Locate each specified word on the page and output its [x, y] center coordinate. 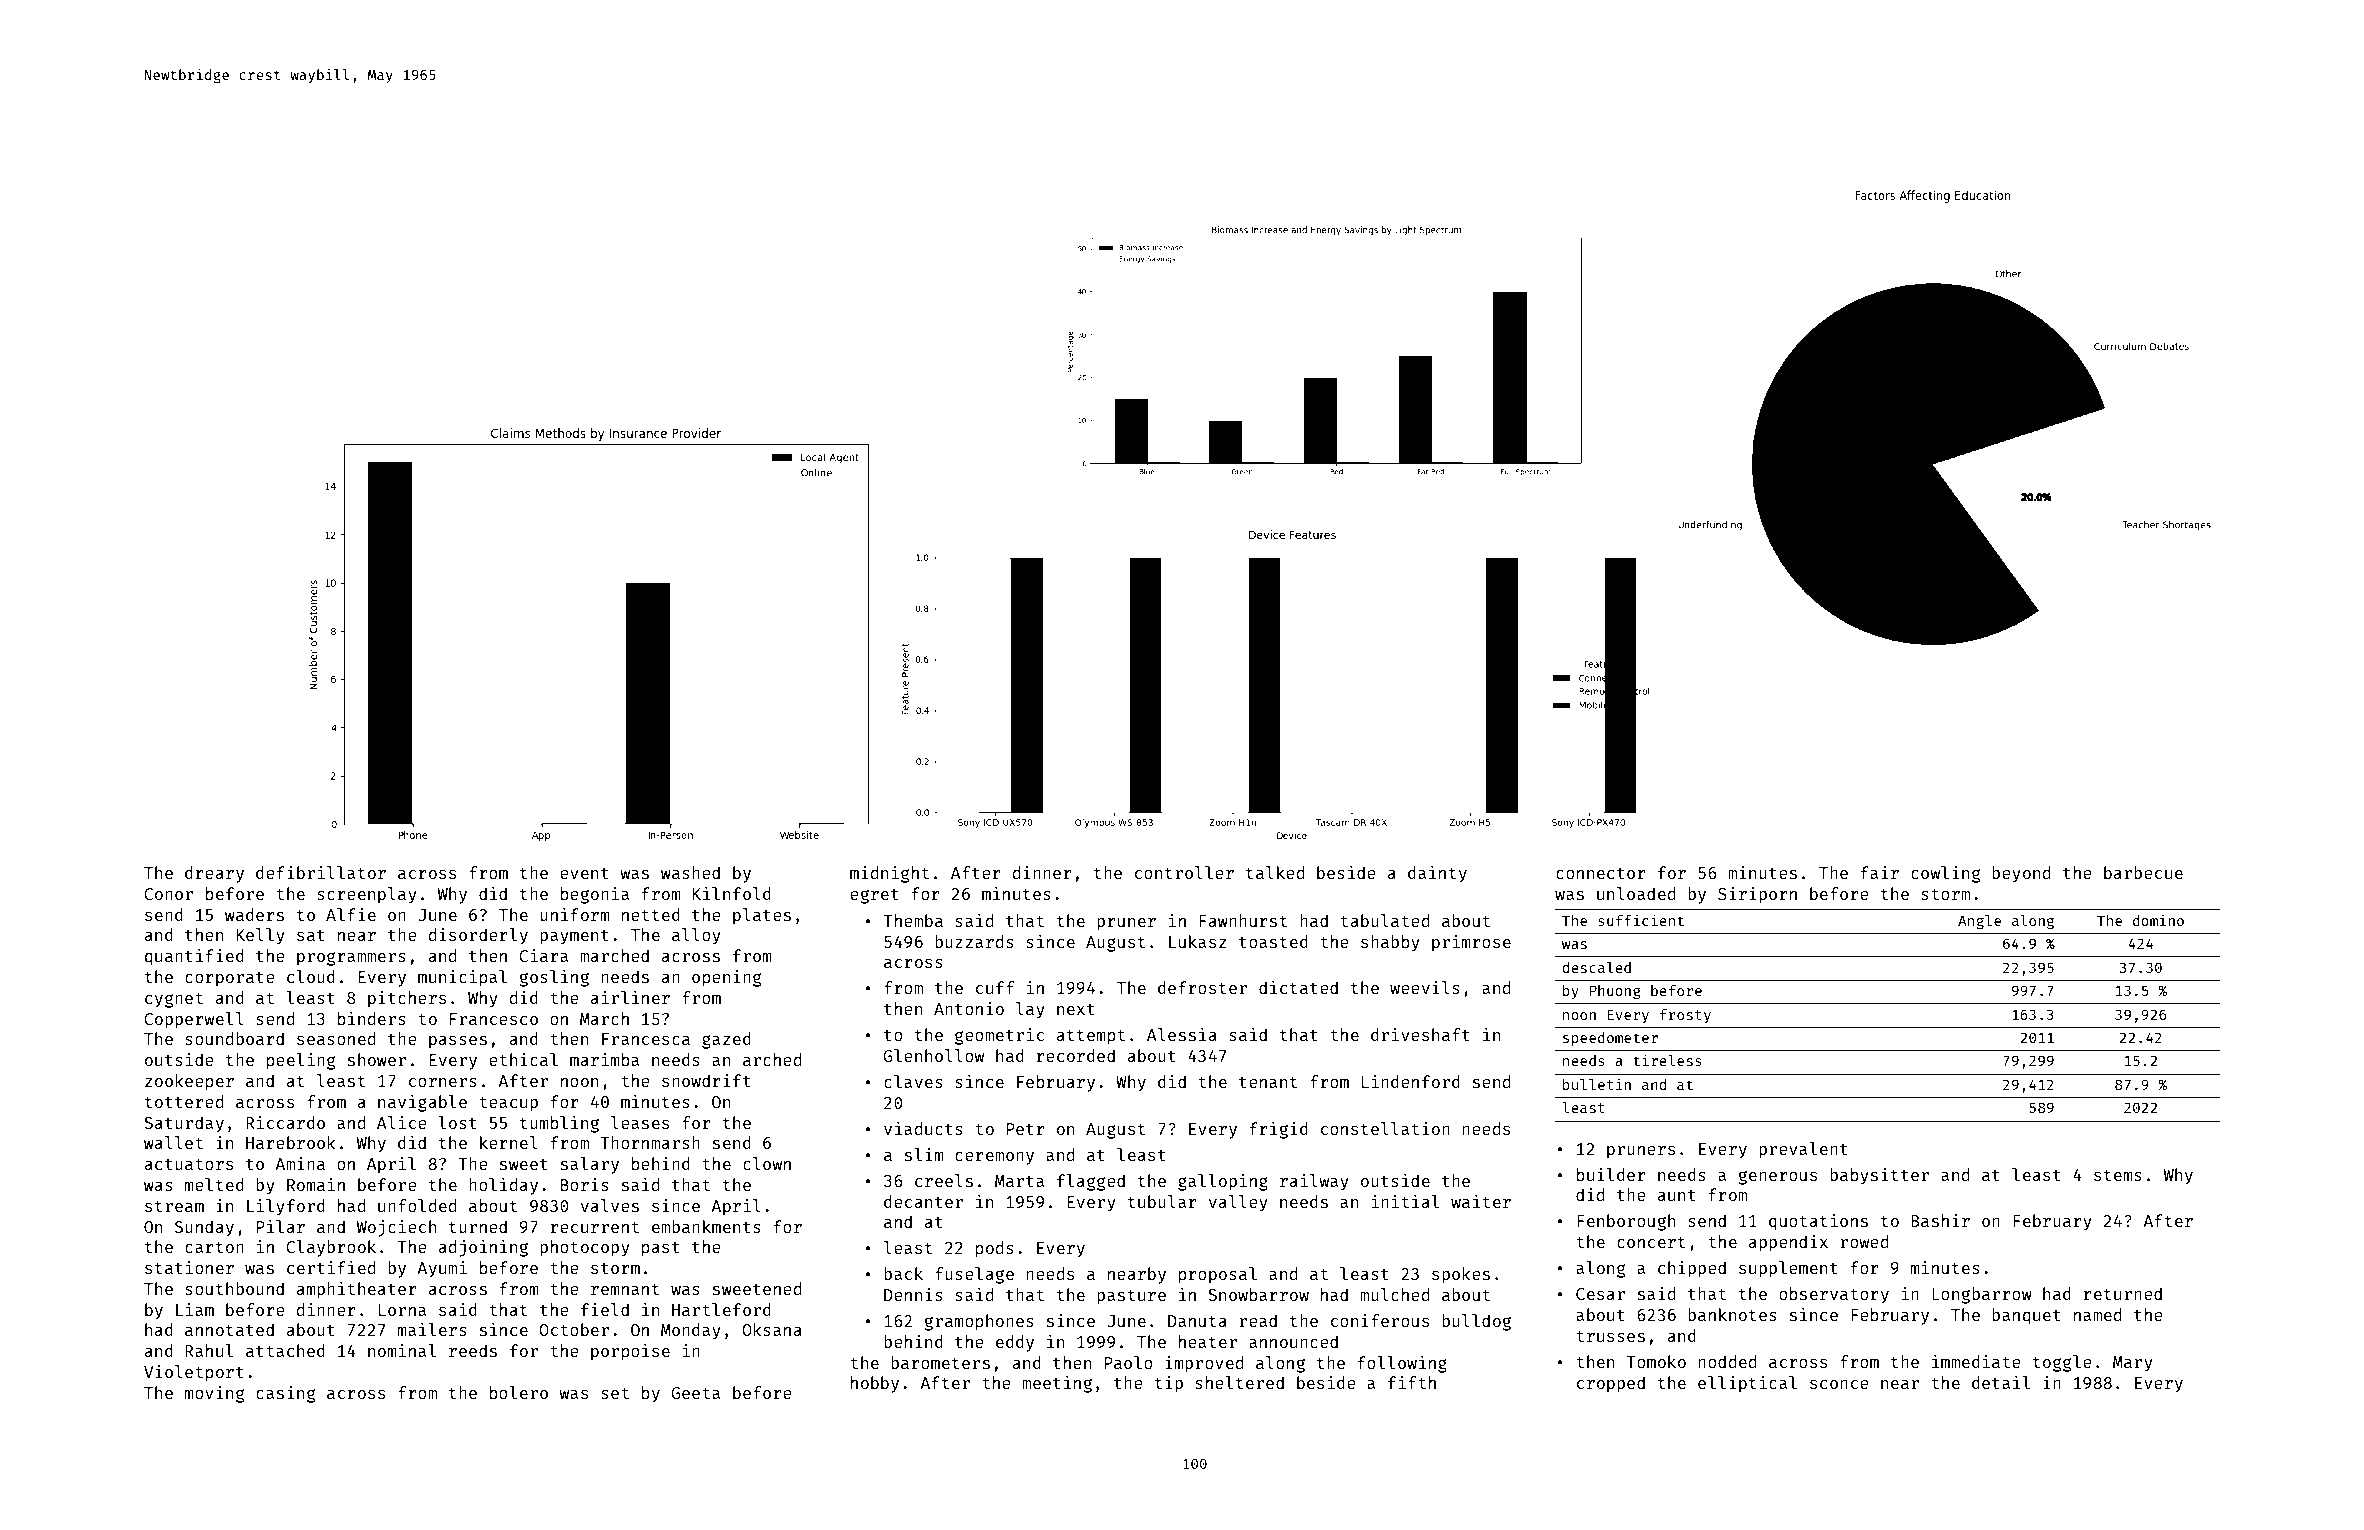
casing [285, 1394]
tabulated [1384, 920]
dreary [214, 874]
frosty [1685, 1016]
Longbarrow [1982, 1295]
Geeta [695, 1393]
